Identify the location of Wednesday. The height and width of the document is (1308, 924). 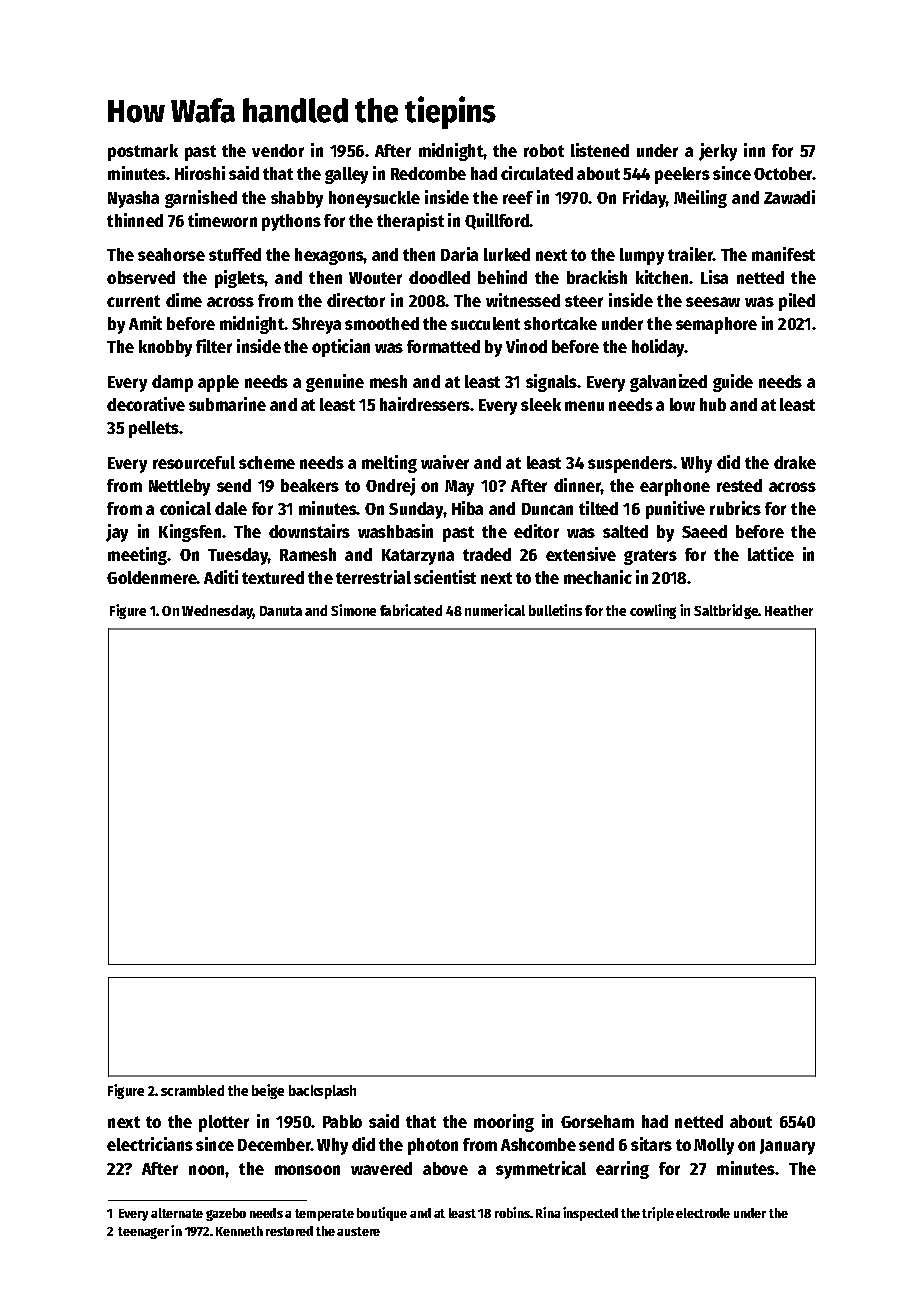
(217, 612).
